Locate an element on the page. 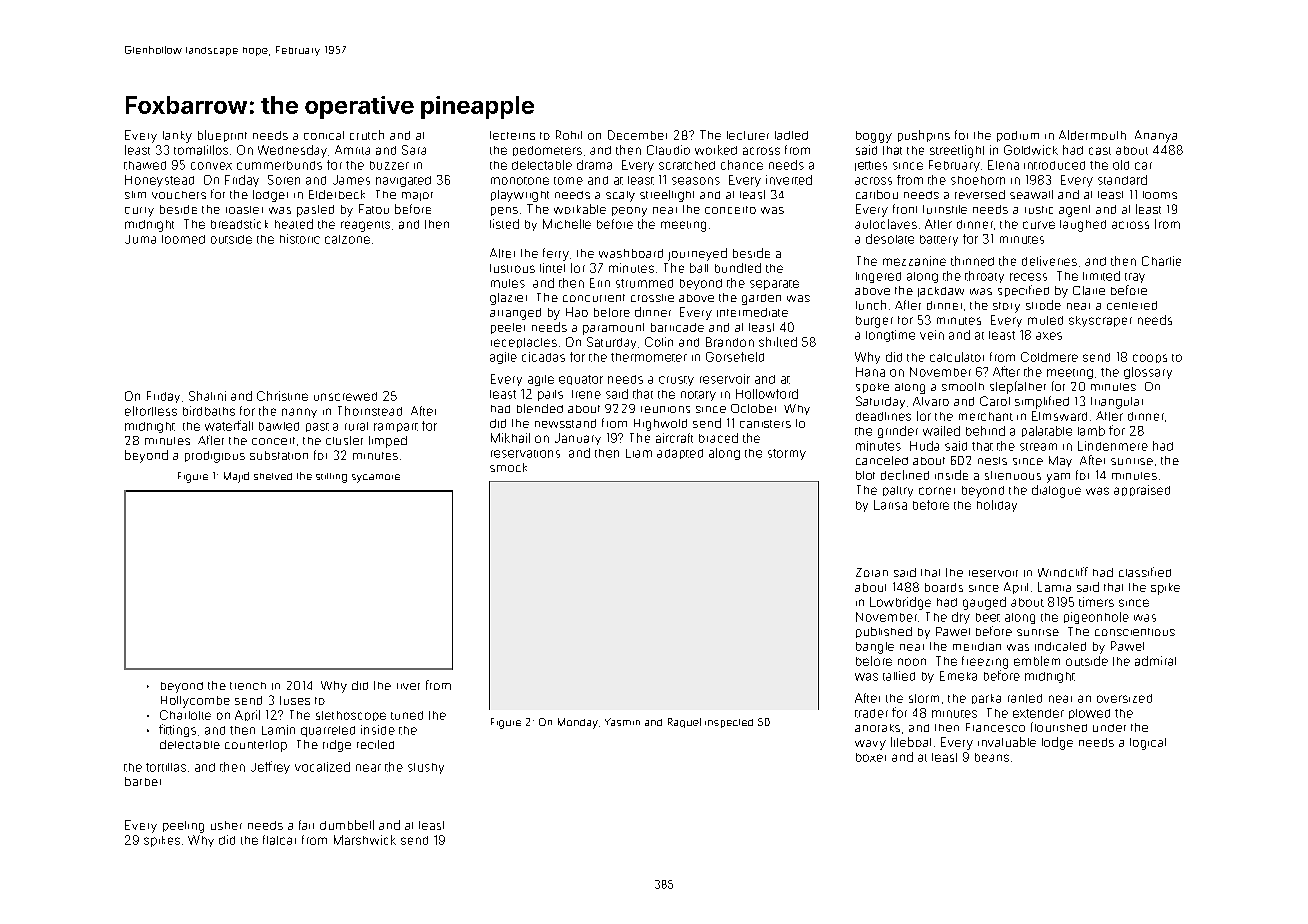 This document has width=1308, height=924. published is located at coordinates (884, 632).
